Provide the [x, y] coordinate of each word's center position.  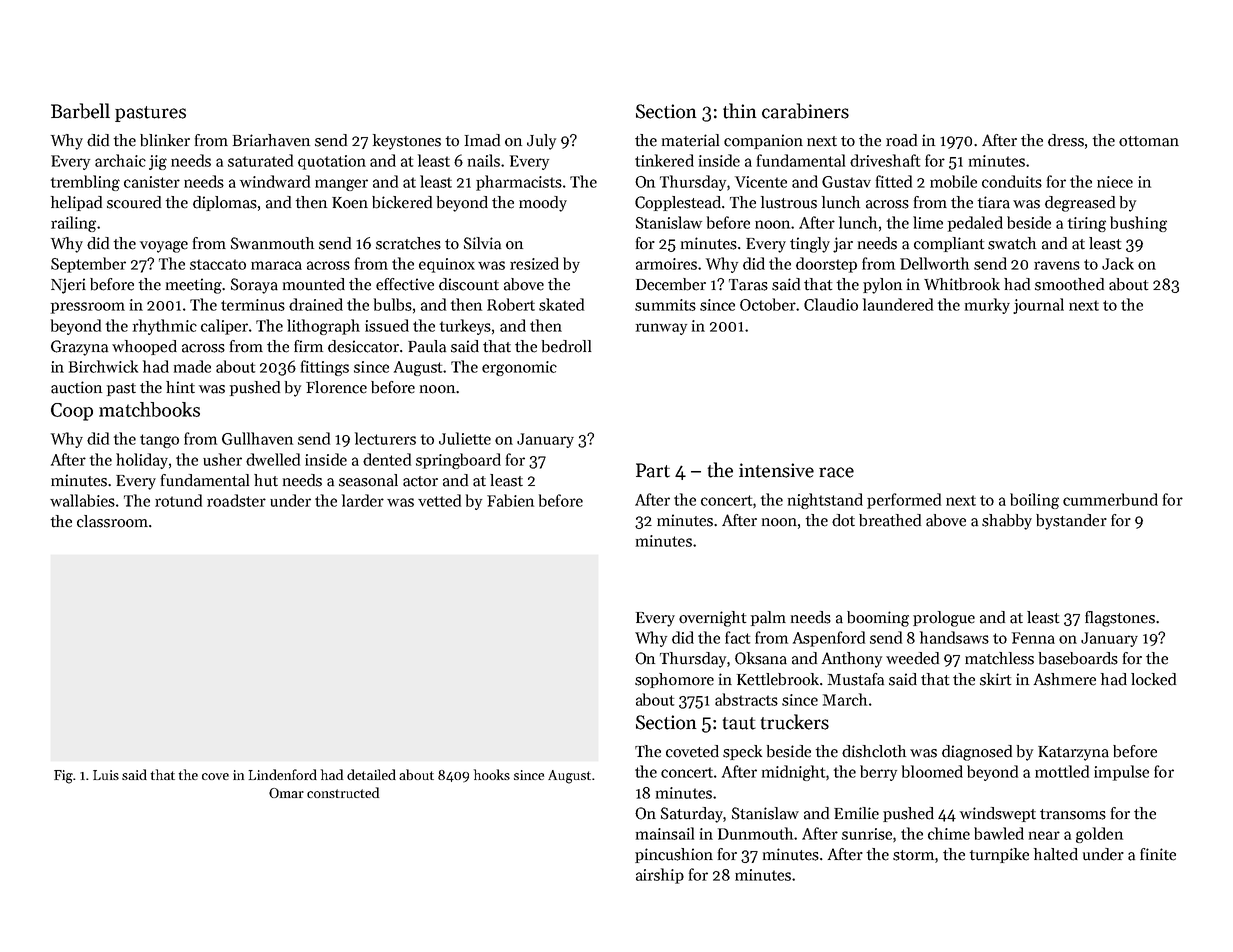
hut [266, 480]
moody [543, 204]
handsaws [954, 637]
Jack [1118, 263]
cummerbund [1110, 499]
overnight [713, 619]
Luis [106, 775]
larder [363, 500]
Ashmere [1065, 679]
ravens [1057, 265]
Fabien [510, 500]
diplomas [225, 203]
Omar [286, 793]
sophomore [674, 680]
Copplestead [678, 203]
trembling [85, 183]
